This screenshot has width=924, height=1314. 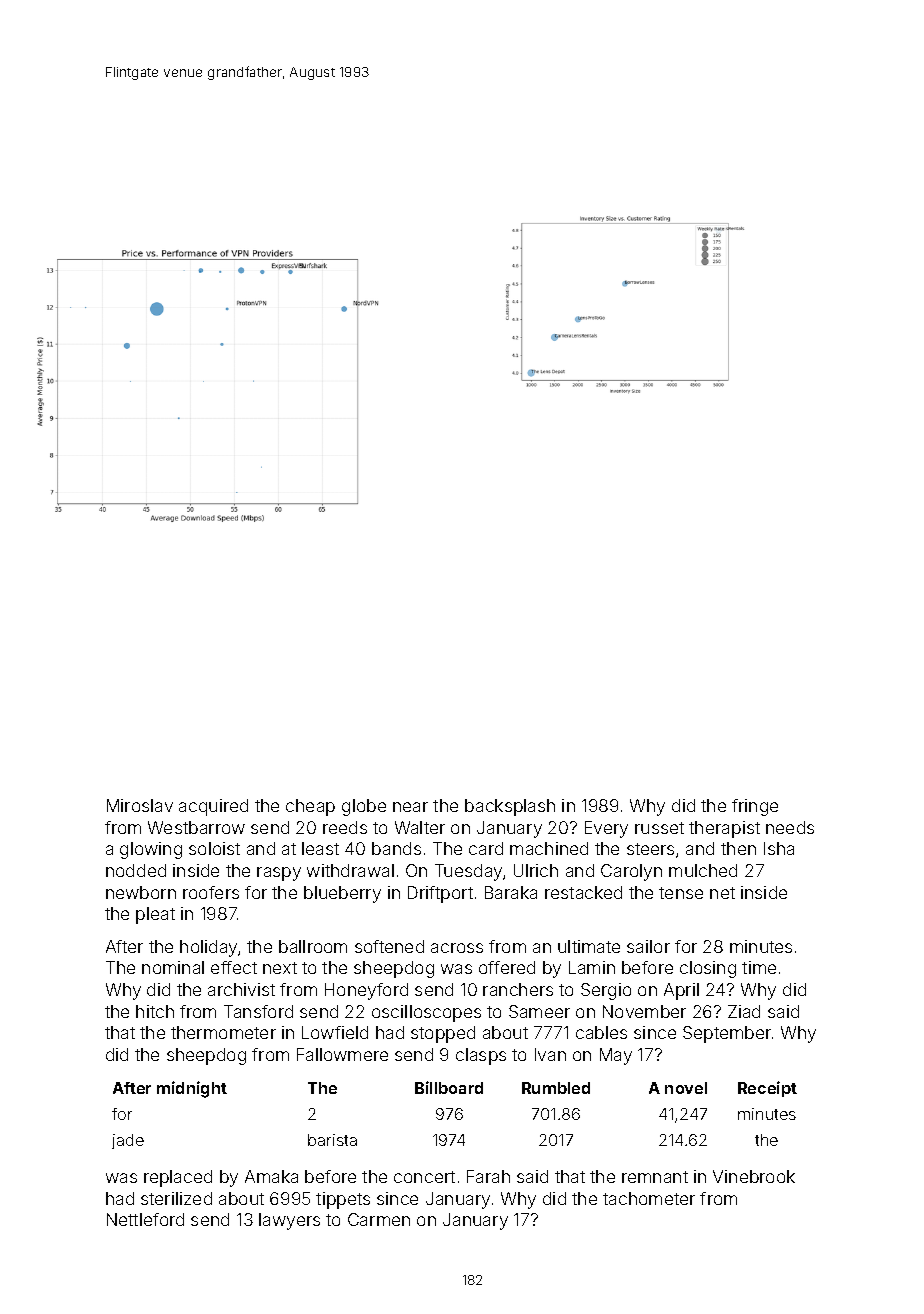 I want to click on thermometer, so click(x=223, y=1032).
